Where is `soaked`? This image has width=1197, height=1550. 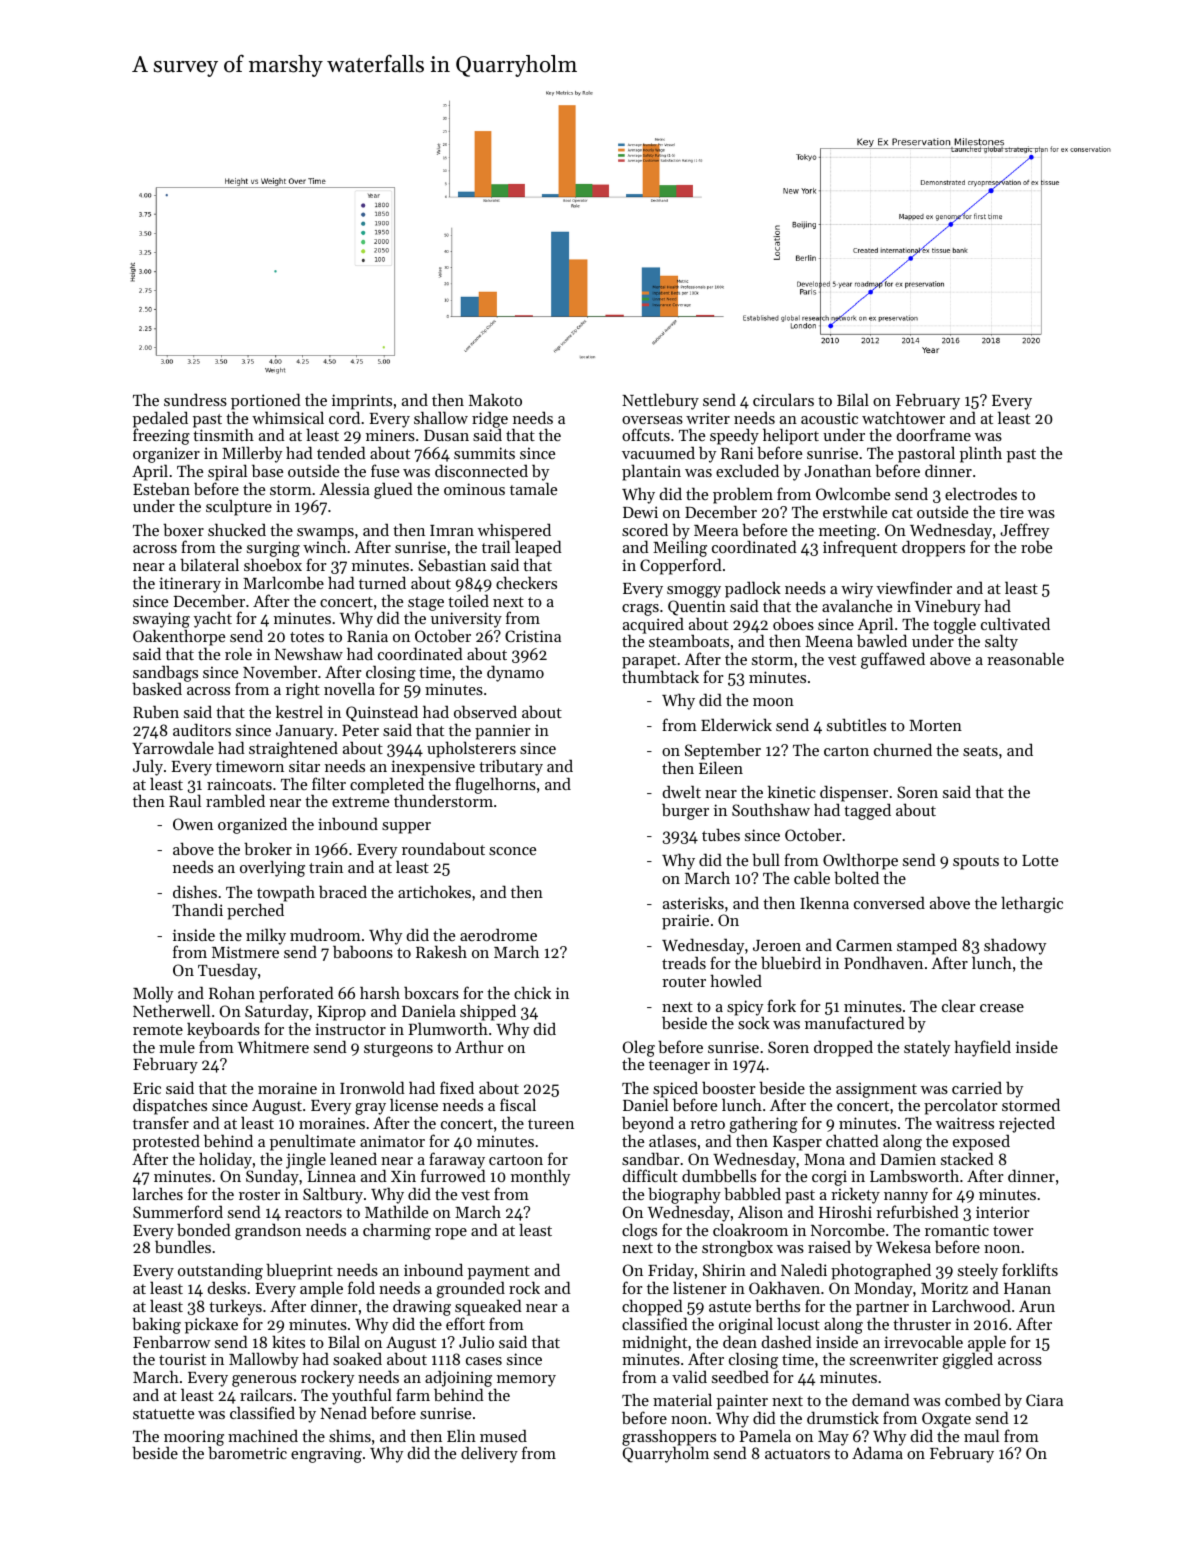 soaked is located at coordinates (357, 1358).
